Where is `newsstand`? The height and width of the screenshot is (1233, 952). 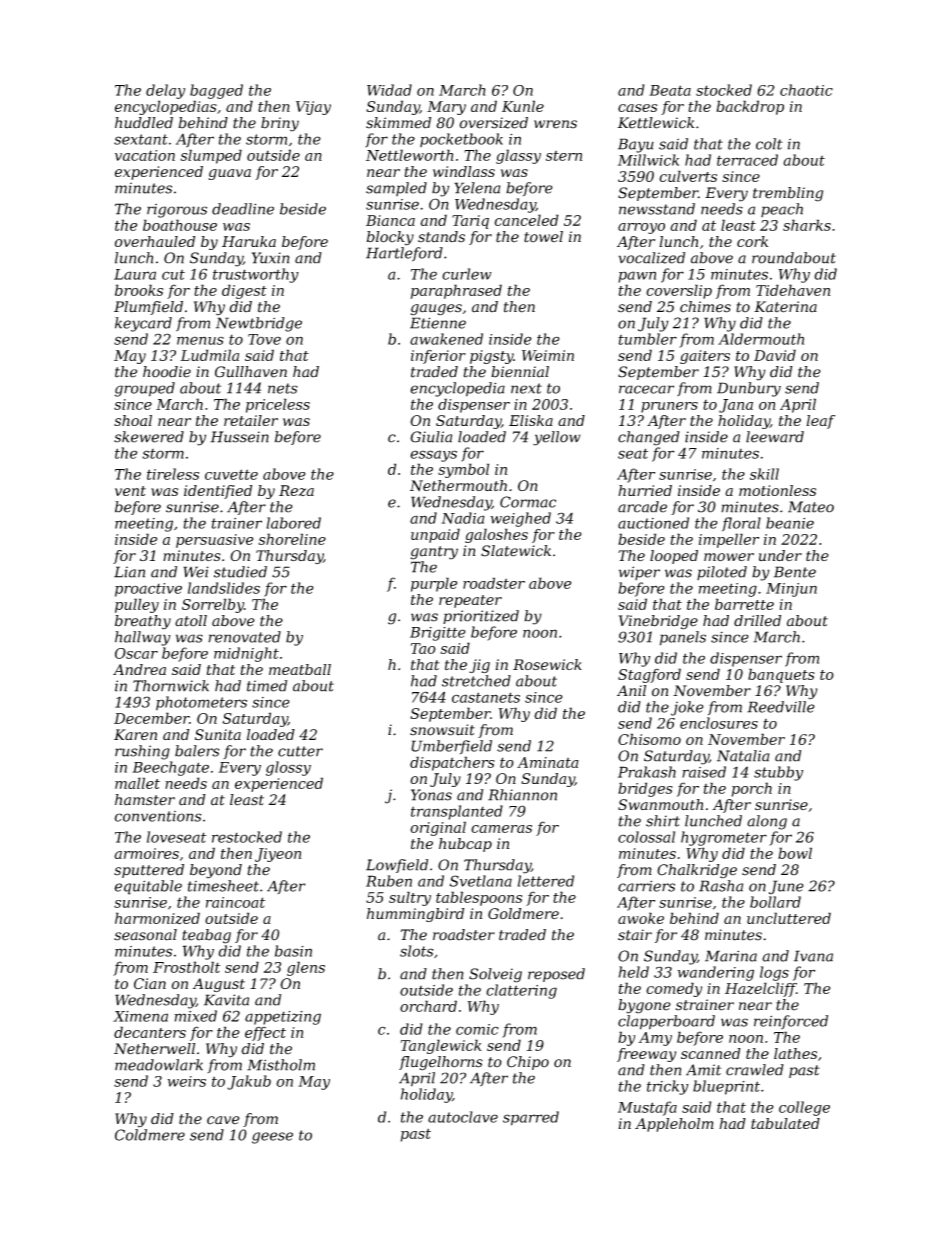
newsstand is located at coordinates (657, 209).
